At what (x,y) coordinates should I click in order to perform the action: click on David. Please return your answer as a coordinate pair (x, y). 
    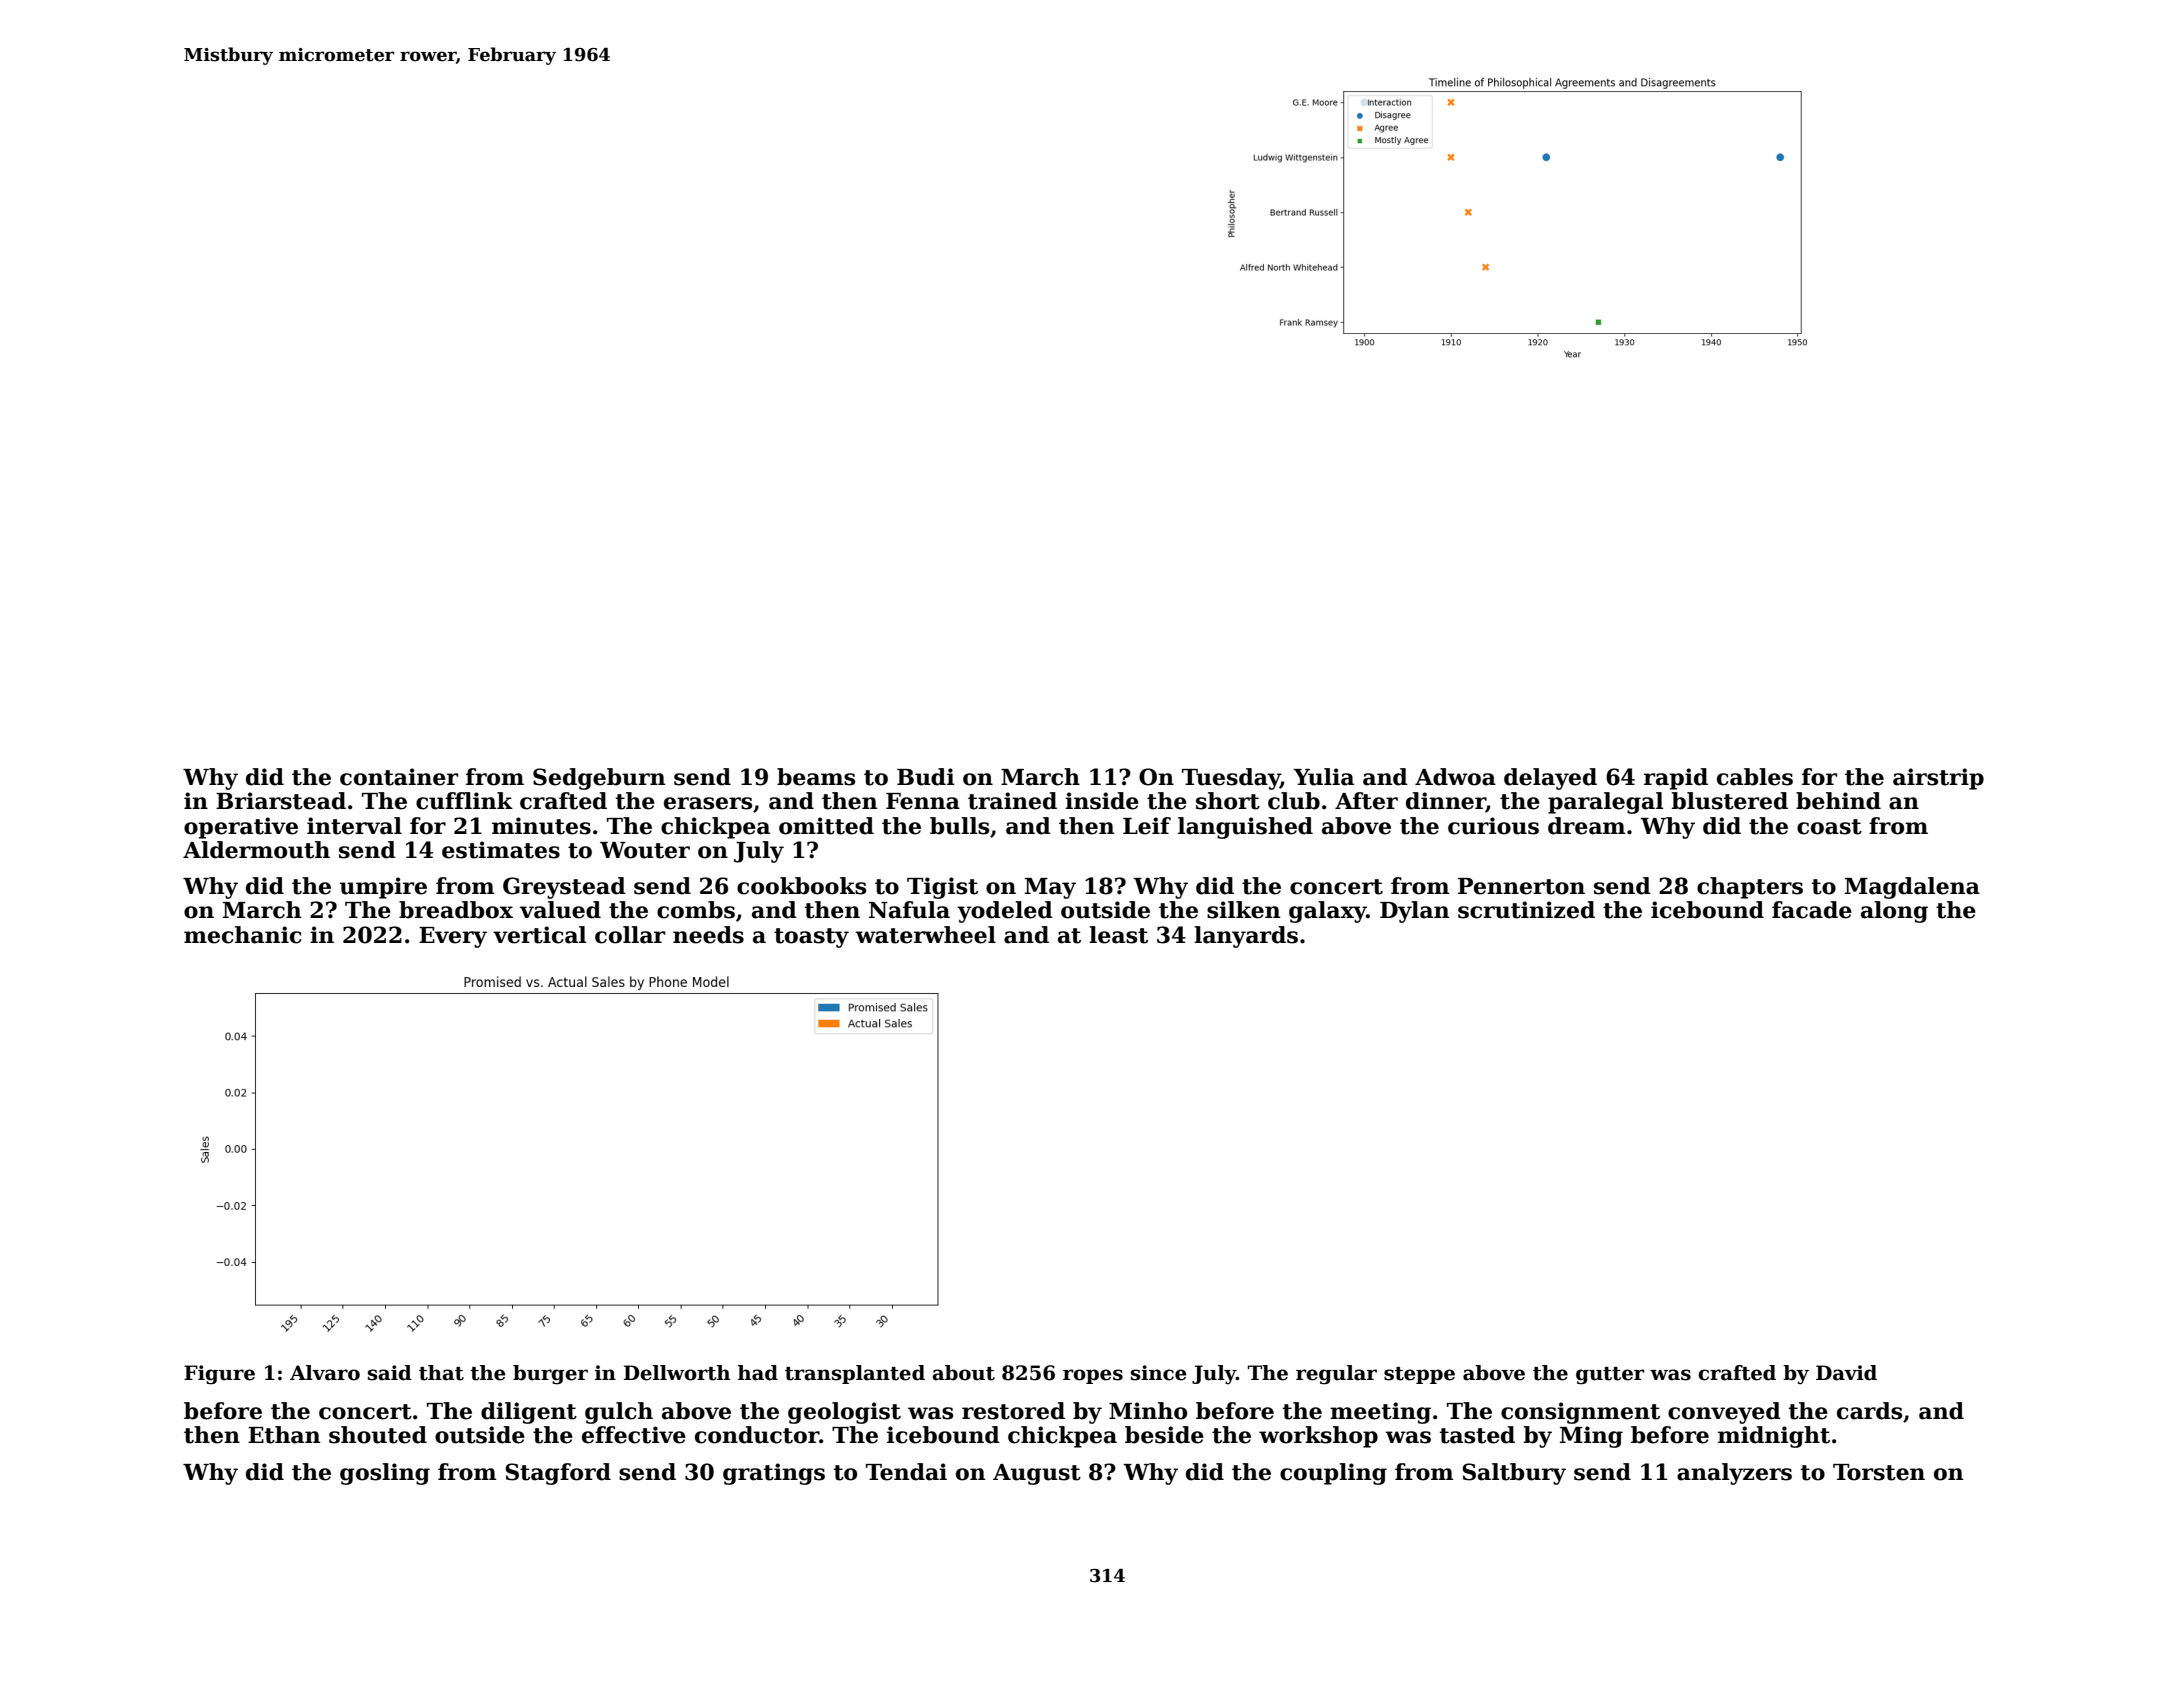
    Looking at the image, I should click on (1846, 1373).
